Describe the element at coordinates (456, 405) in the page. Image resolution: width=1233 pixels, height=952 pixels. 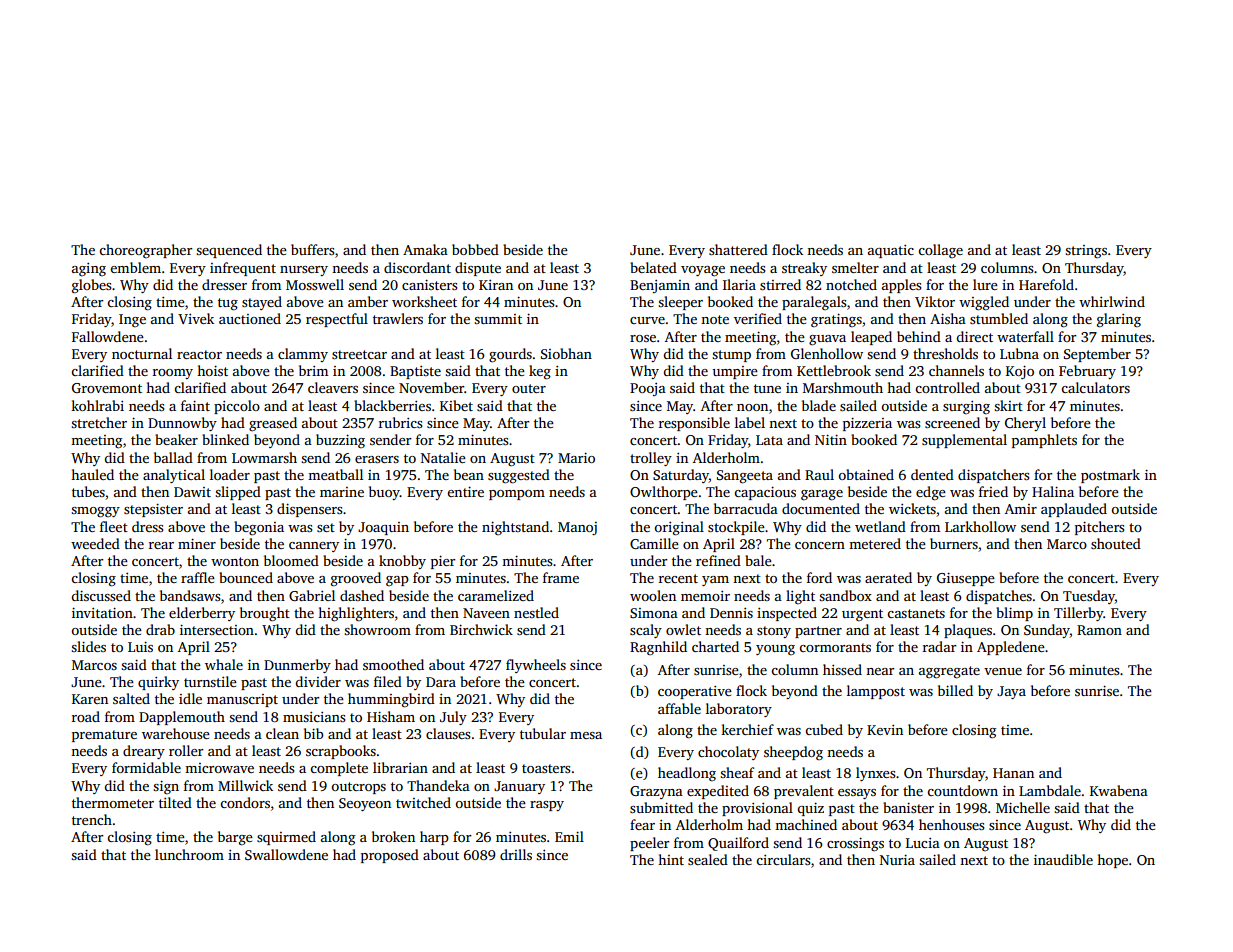
I see `Kibet` at that location.
